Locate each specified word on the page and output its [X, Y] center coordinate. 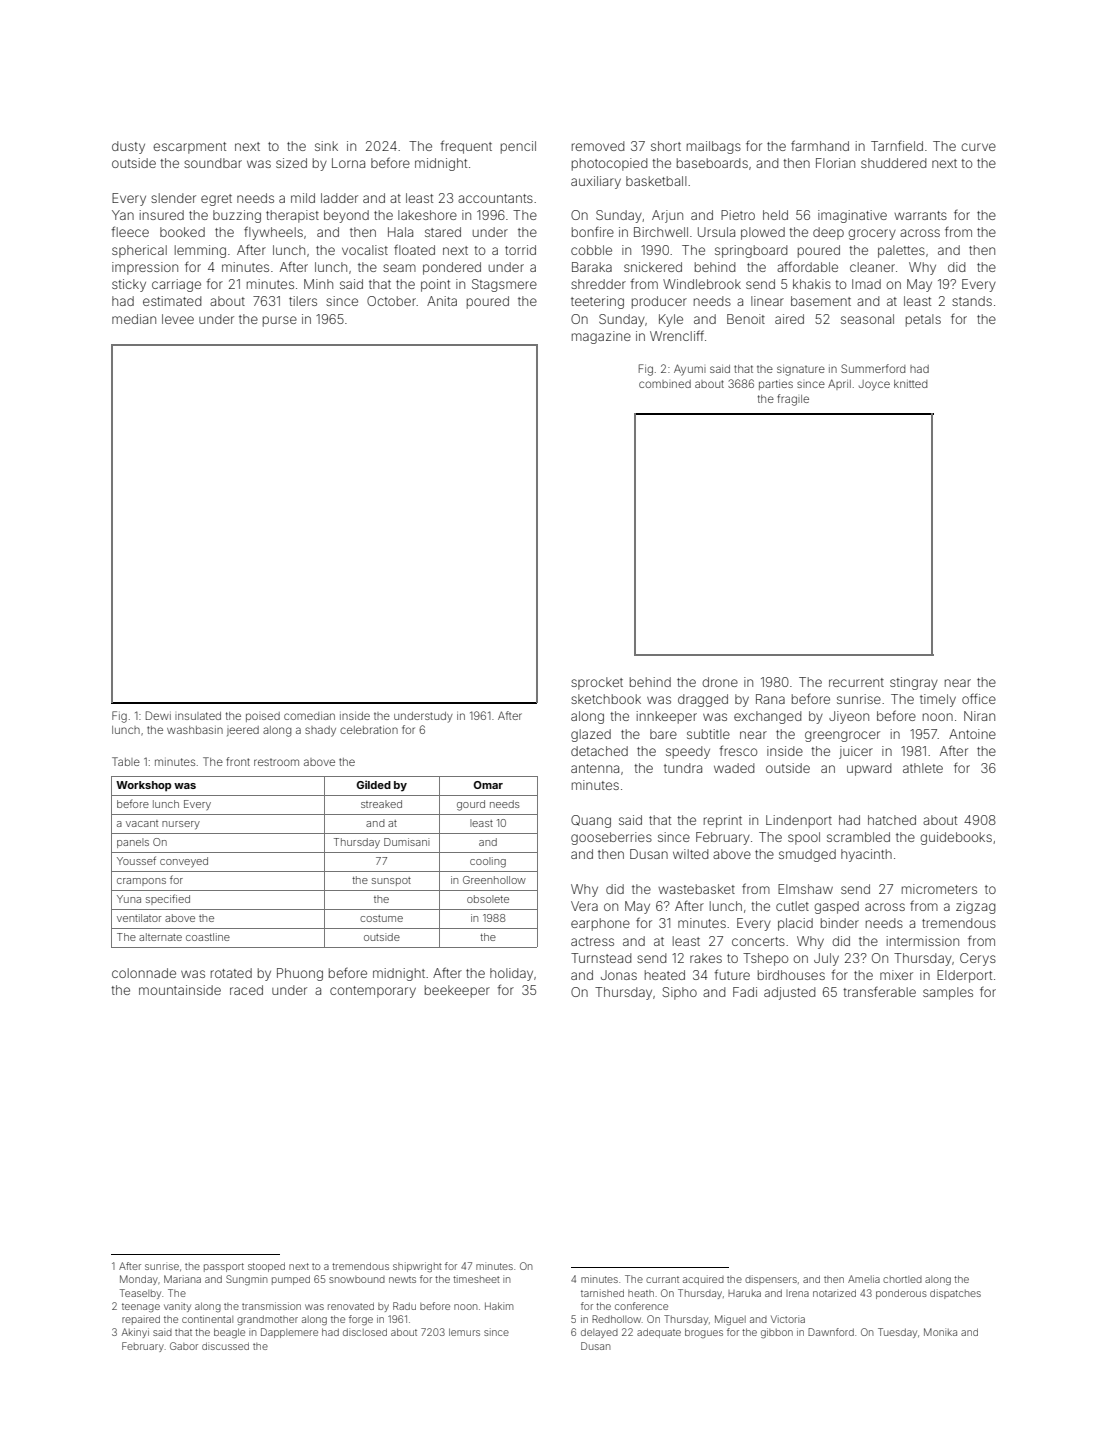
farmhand [820, 145]
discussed [225, 1346]
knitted [910, 384]
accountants [495, 198]
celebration [369, 730]
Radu [404, 1306]
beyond [346, 216]
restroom [276, 762]
